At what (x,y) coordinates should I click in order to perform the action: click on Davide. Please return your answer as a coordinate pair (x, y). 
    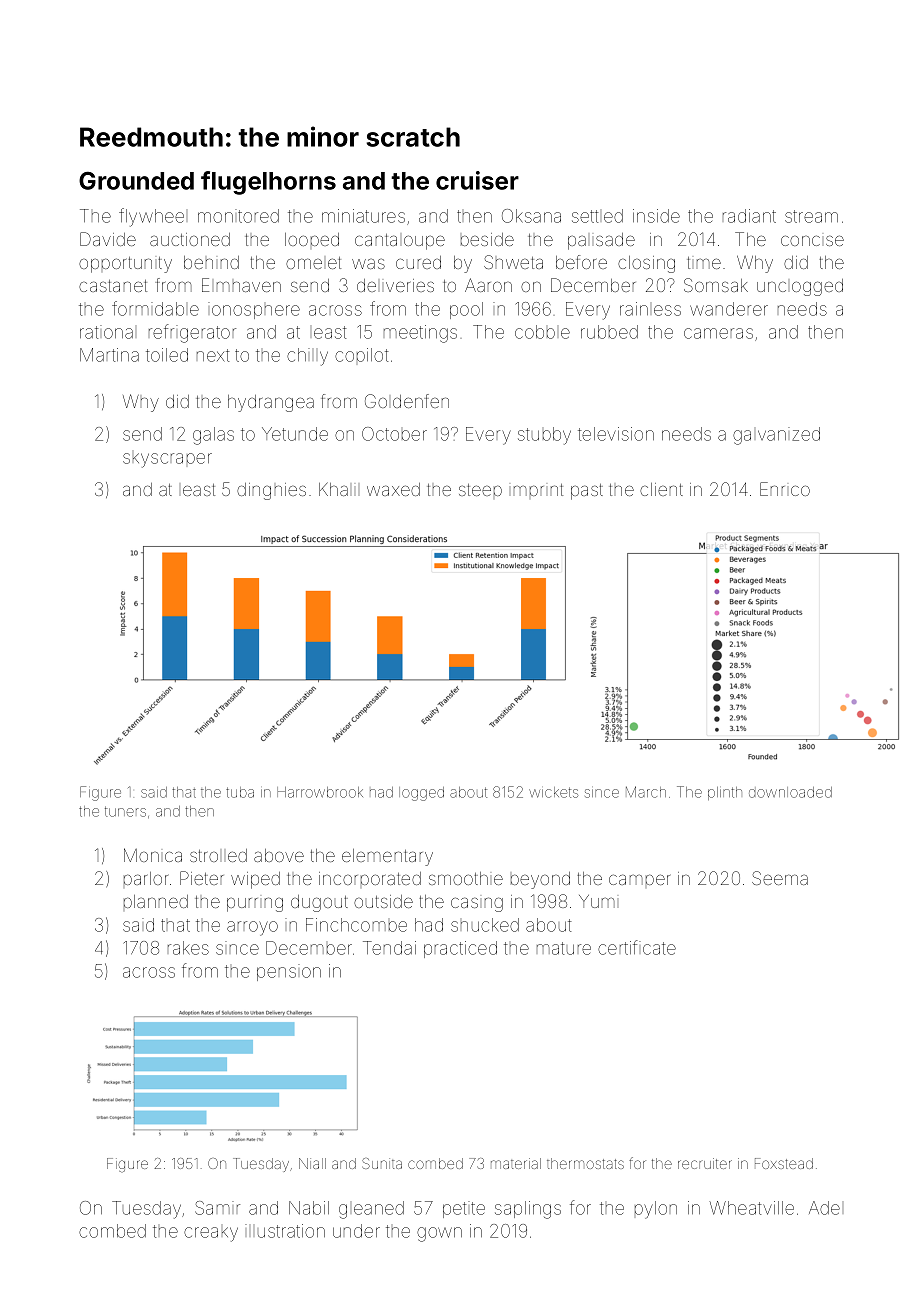
    Looking at the image, I should click on (108, 239).
